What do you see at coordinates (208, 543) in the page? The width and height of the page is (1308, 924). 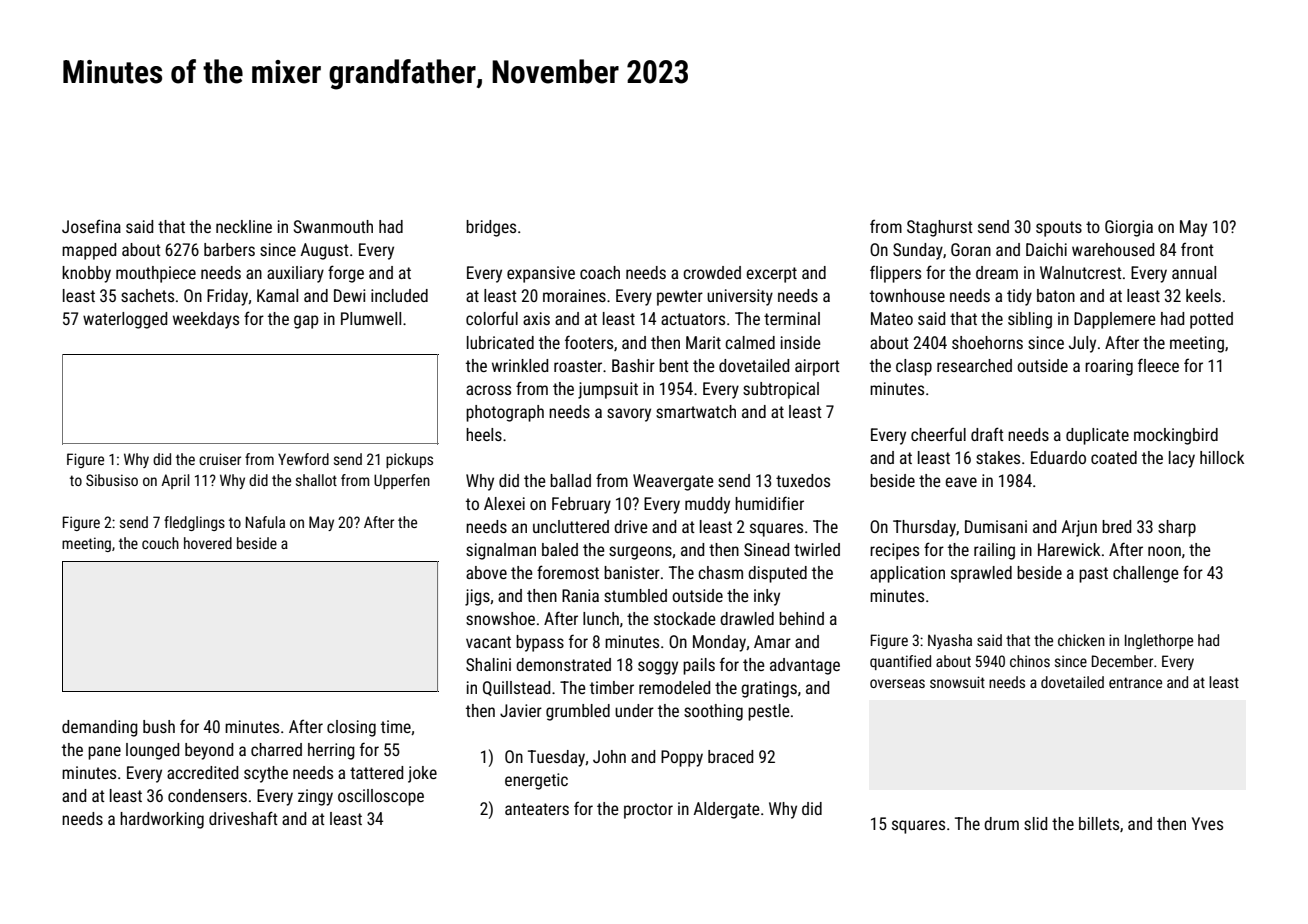 I see `hovered` at bounding box center [208, 543].
